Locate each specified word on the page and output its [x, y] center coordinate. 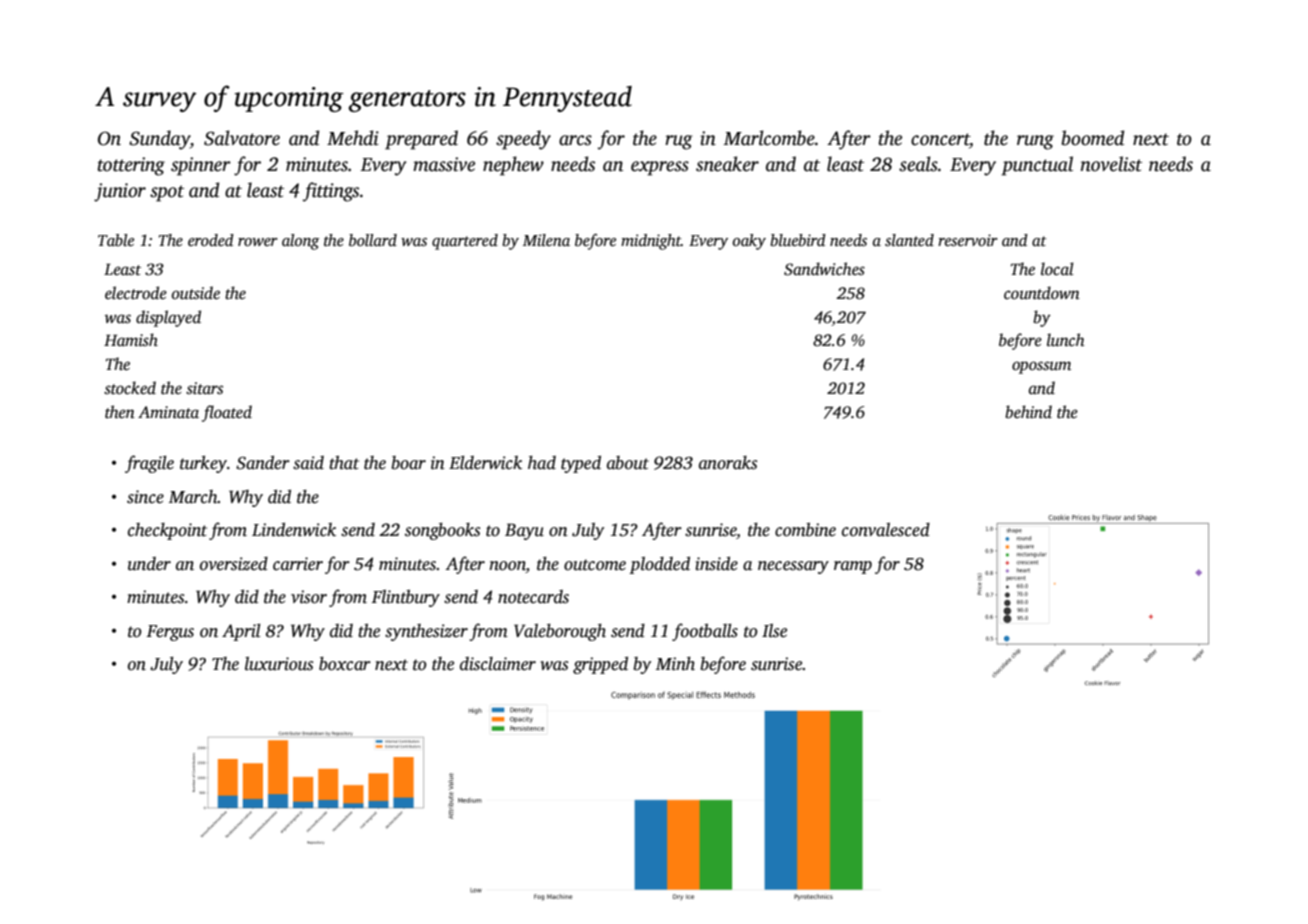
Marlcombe [769, 138]
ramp [853, 567]
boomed [1093, 138]
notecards [533, 597]
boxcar [345, 664]
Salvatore [242, 138]
